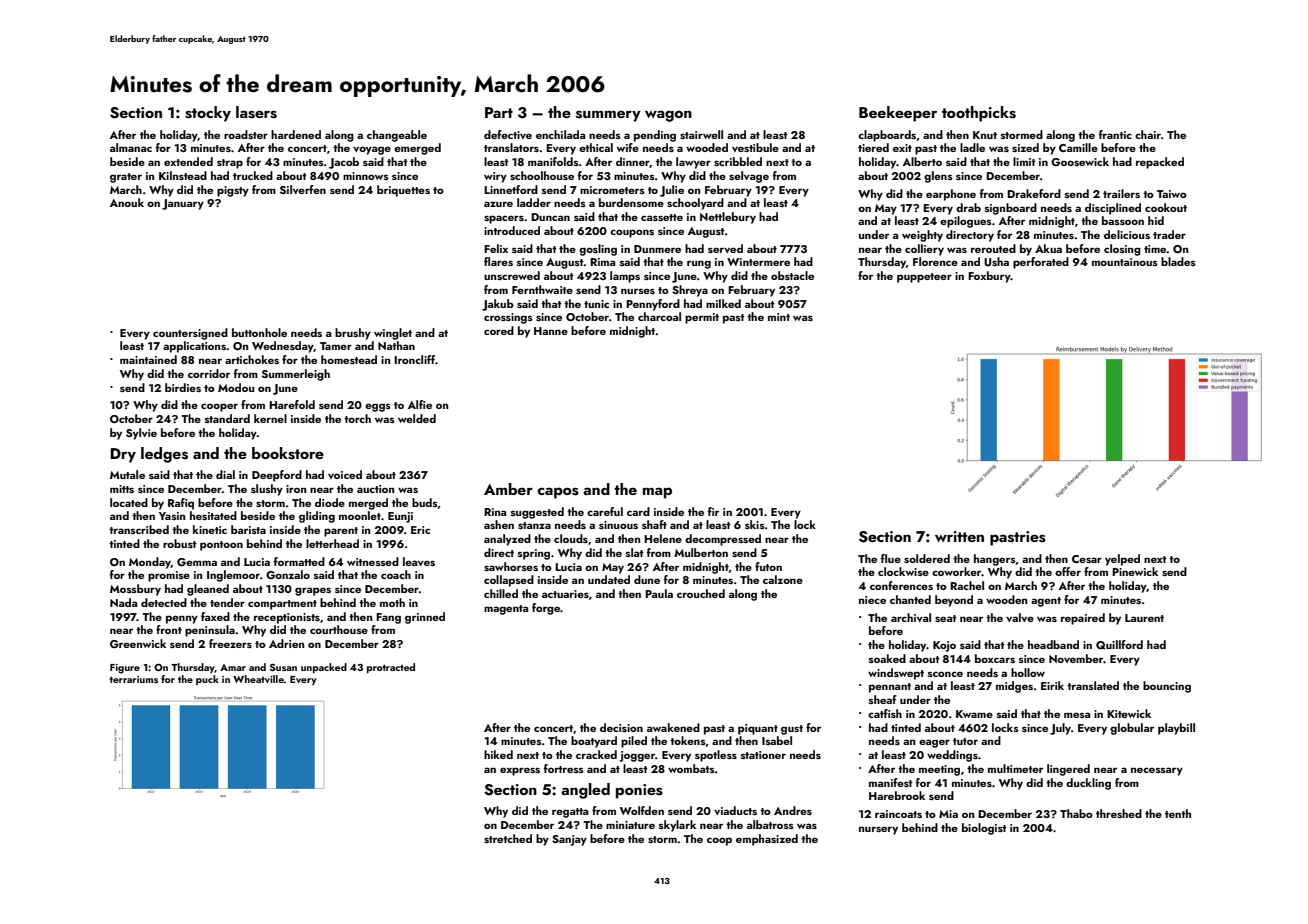 The width and height of the image is (1308, 924). What do you see at coordinates (172, 516) in the image?
I see `Yasin` at bounding box center [172, 516].
